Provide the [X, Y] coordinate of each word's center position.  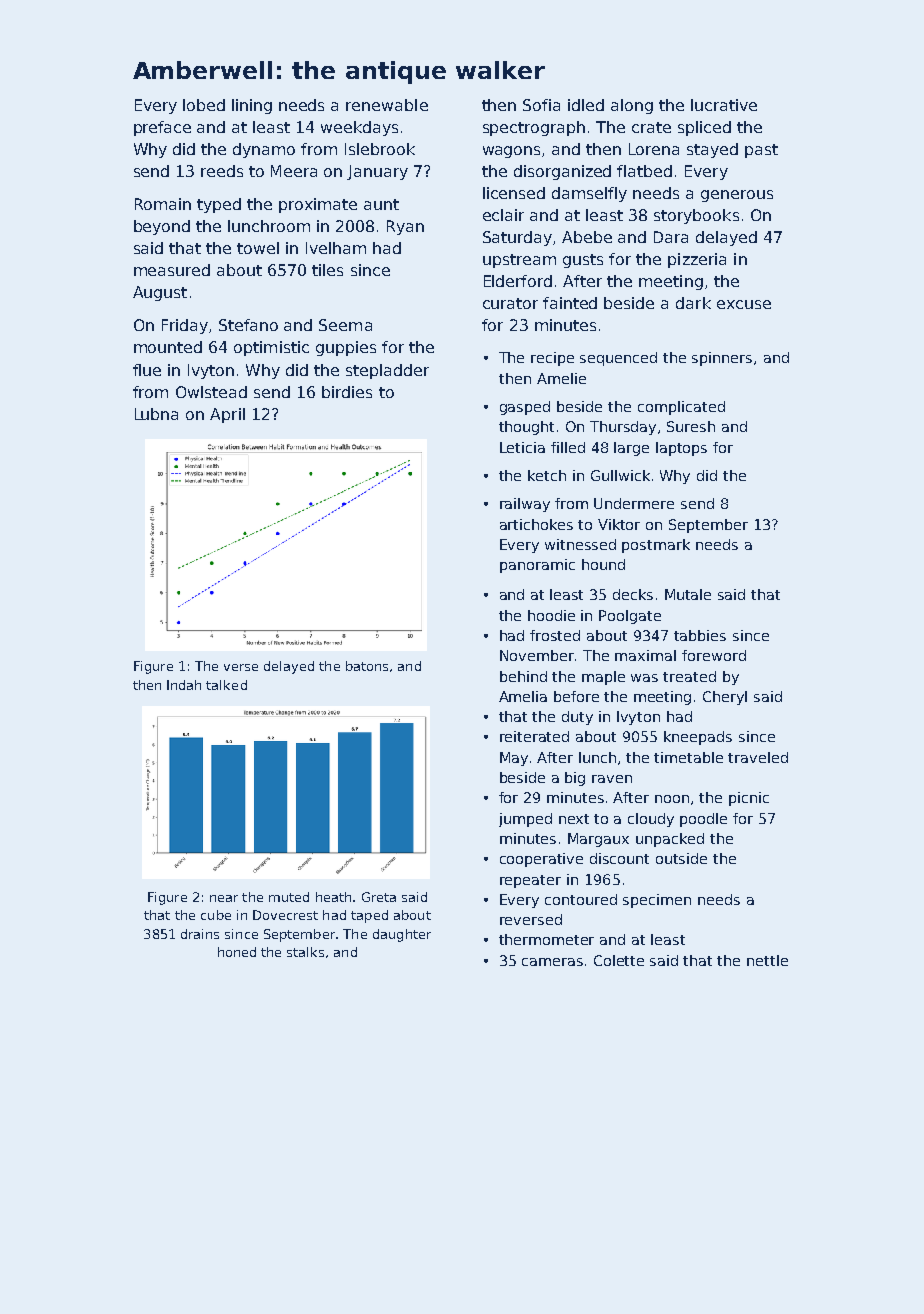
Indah [184, 685]
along [632, 106]
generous [737, 196]
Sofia [541, 105]
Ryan [405, 227]
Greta [379, 897]
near [224, 898]
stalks [305, 952]
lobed [204, 105]
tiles [327, 270]
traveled [758, 757]
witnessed [580, 544]
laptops [681, 449]
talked [226, 685]
